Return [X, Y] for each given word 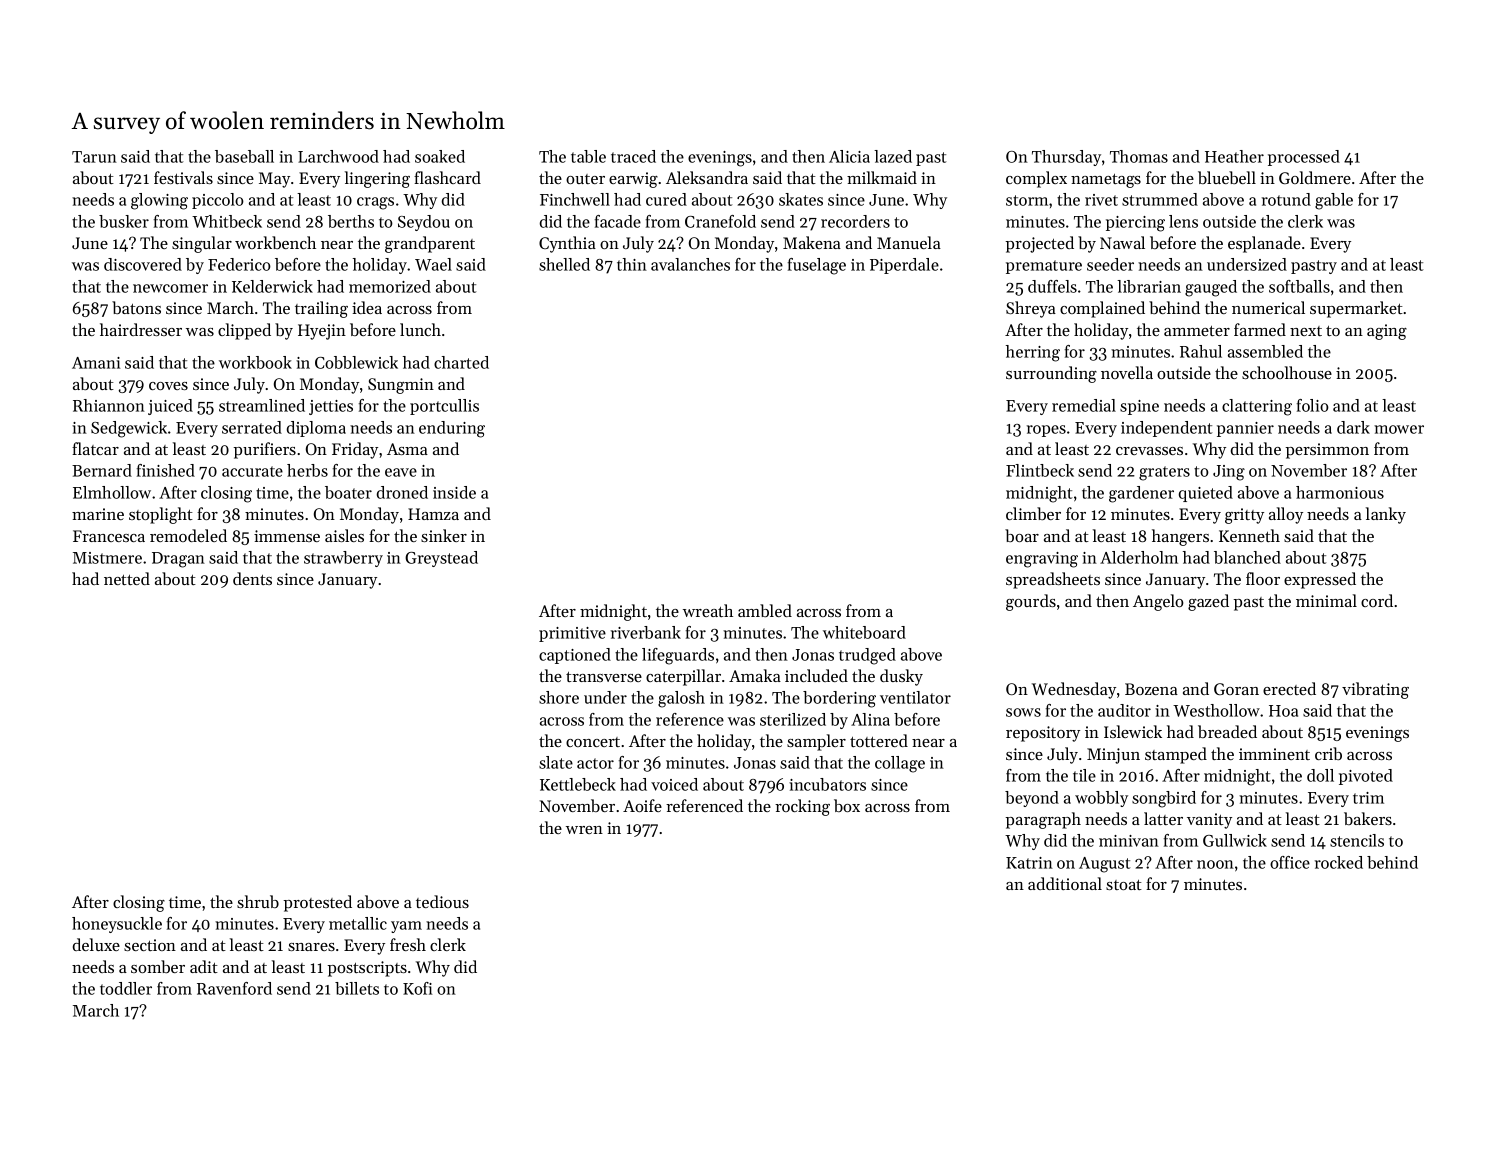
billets [357, 988]
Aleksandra [707, 177]
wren [584, 830]
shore [559, 697]
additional [1065, 883]
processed [1304, 158]
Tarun [94, 157]
